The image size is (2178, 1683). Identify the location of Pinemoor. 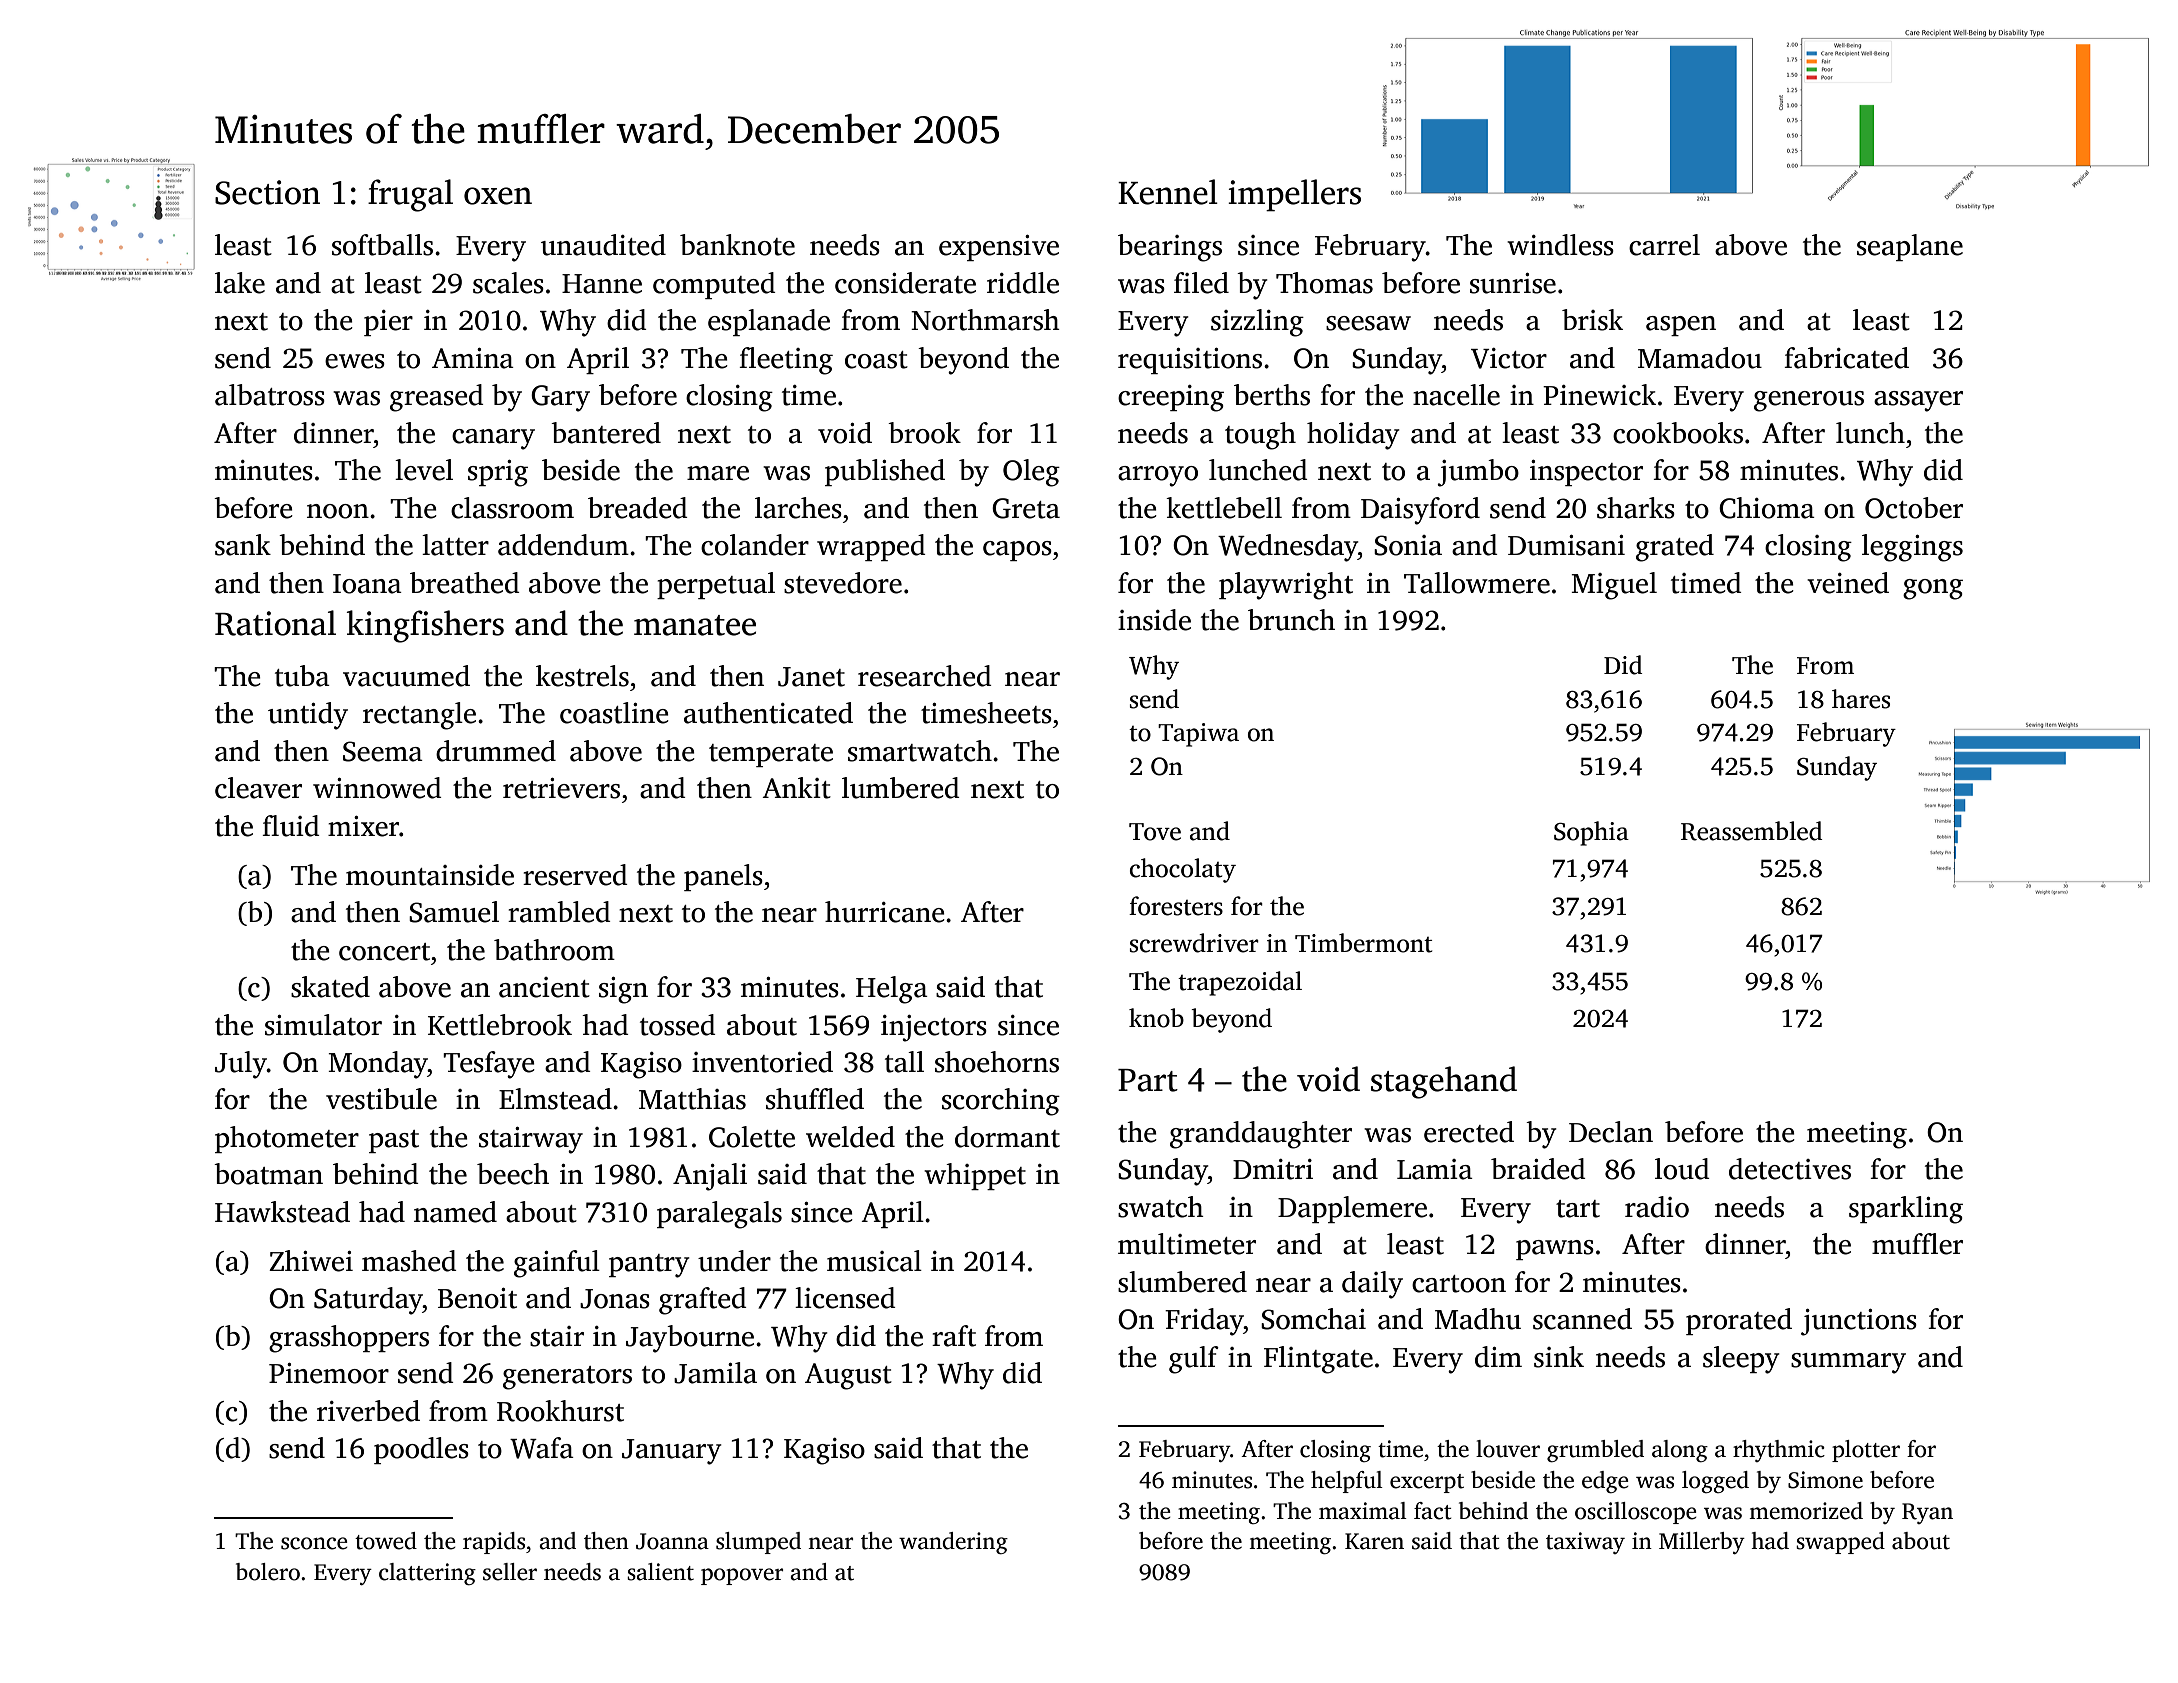
(329, 1373).
